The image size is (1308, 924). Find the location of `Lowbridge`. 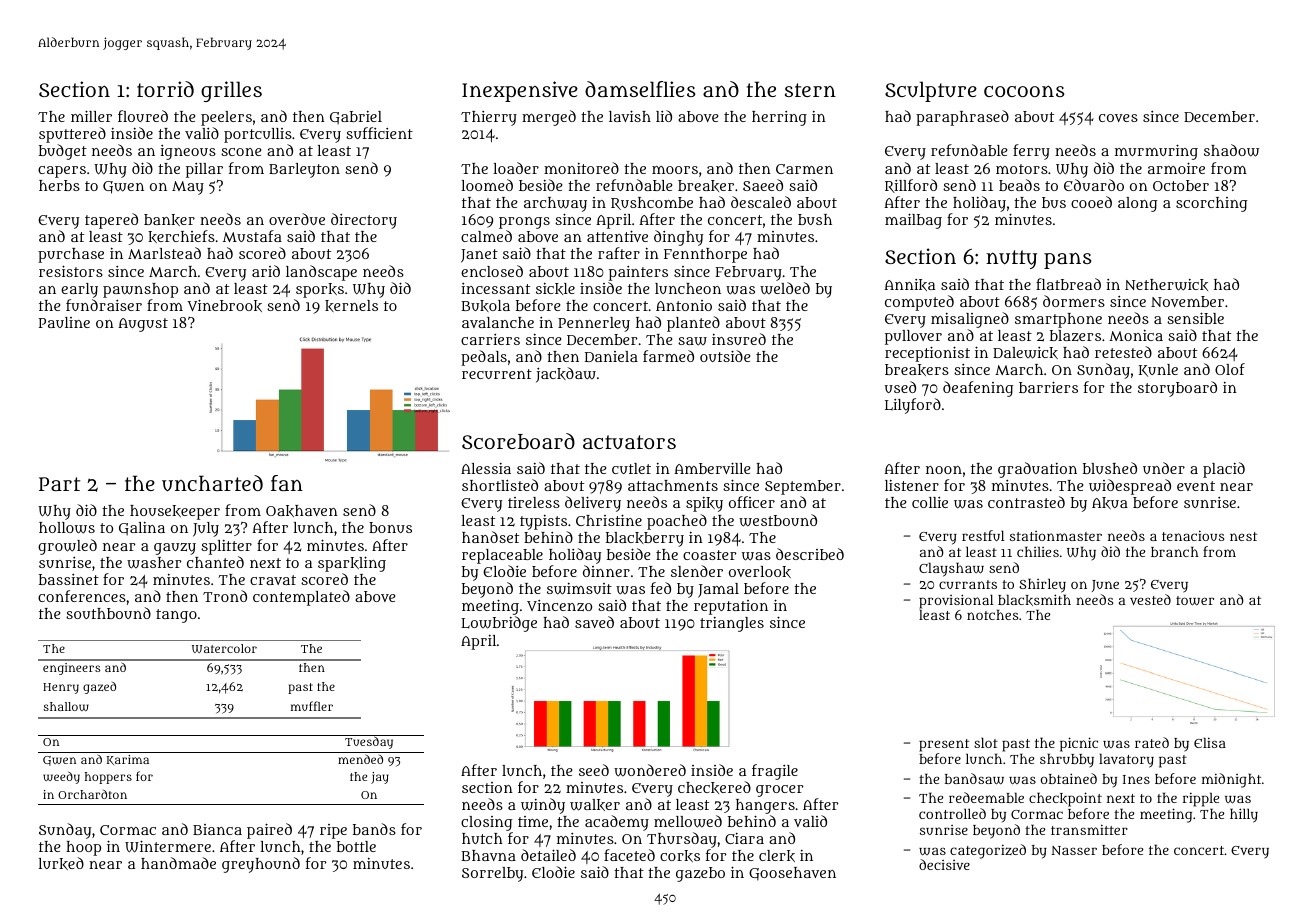

Lowbridge is located at coordinates (499, 624).
